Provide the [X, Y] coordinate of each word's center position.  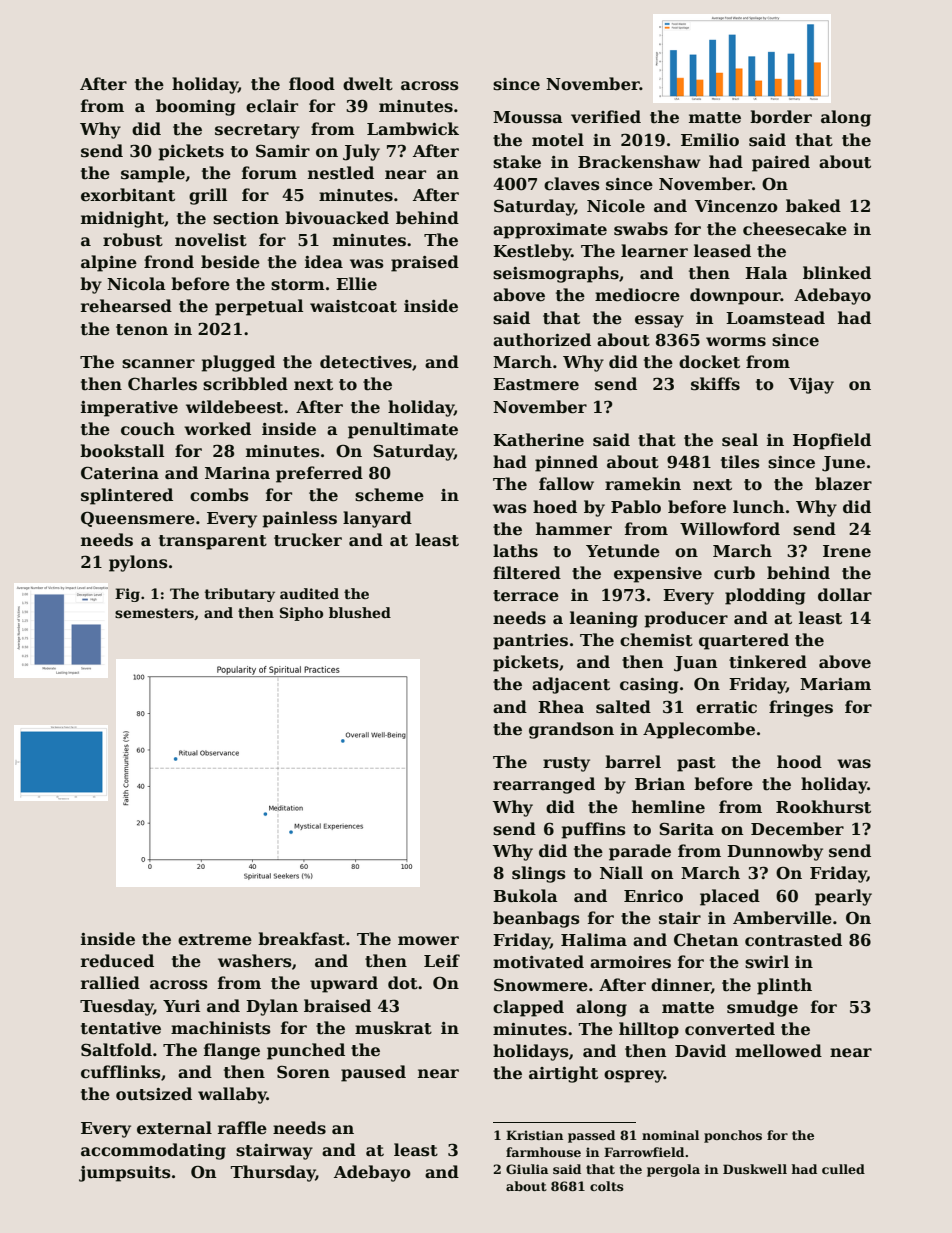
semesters [154, 613]
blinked [837, 272]
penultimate [403, 430]
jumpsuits [125, 1174]
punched [306, 1051]
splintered [127, 496]
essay [659, 321]
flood [312, 83]
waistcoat [353, 306]
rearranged [544, 785]
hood [799, 761]
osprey [634, 1076]
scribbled [245, 384]
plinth [784, 986]
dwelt [368, 84]
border [781, 116]
